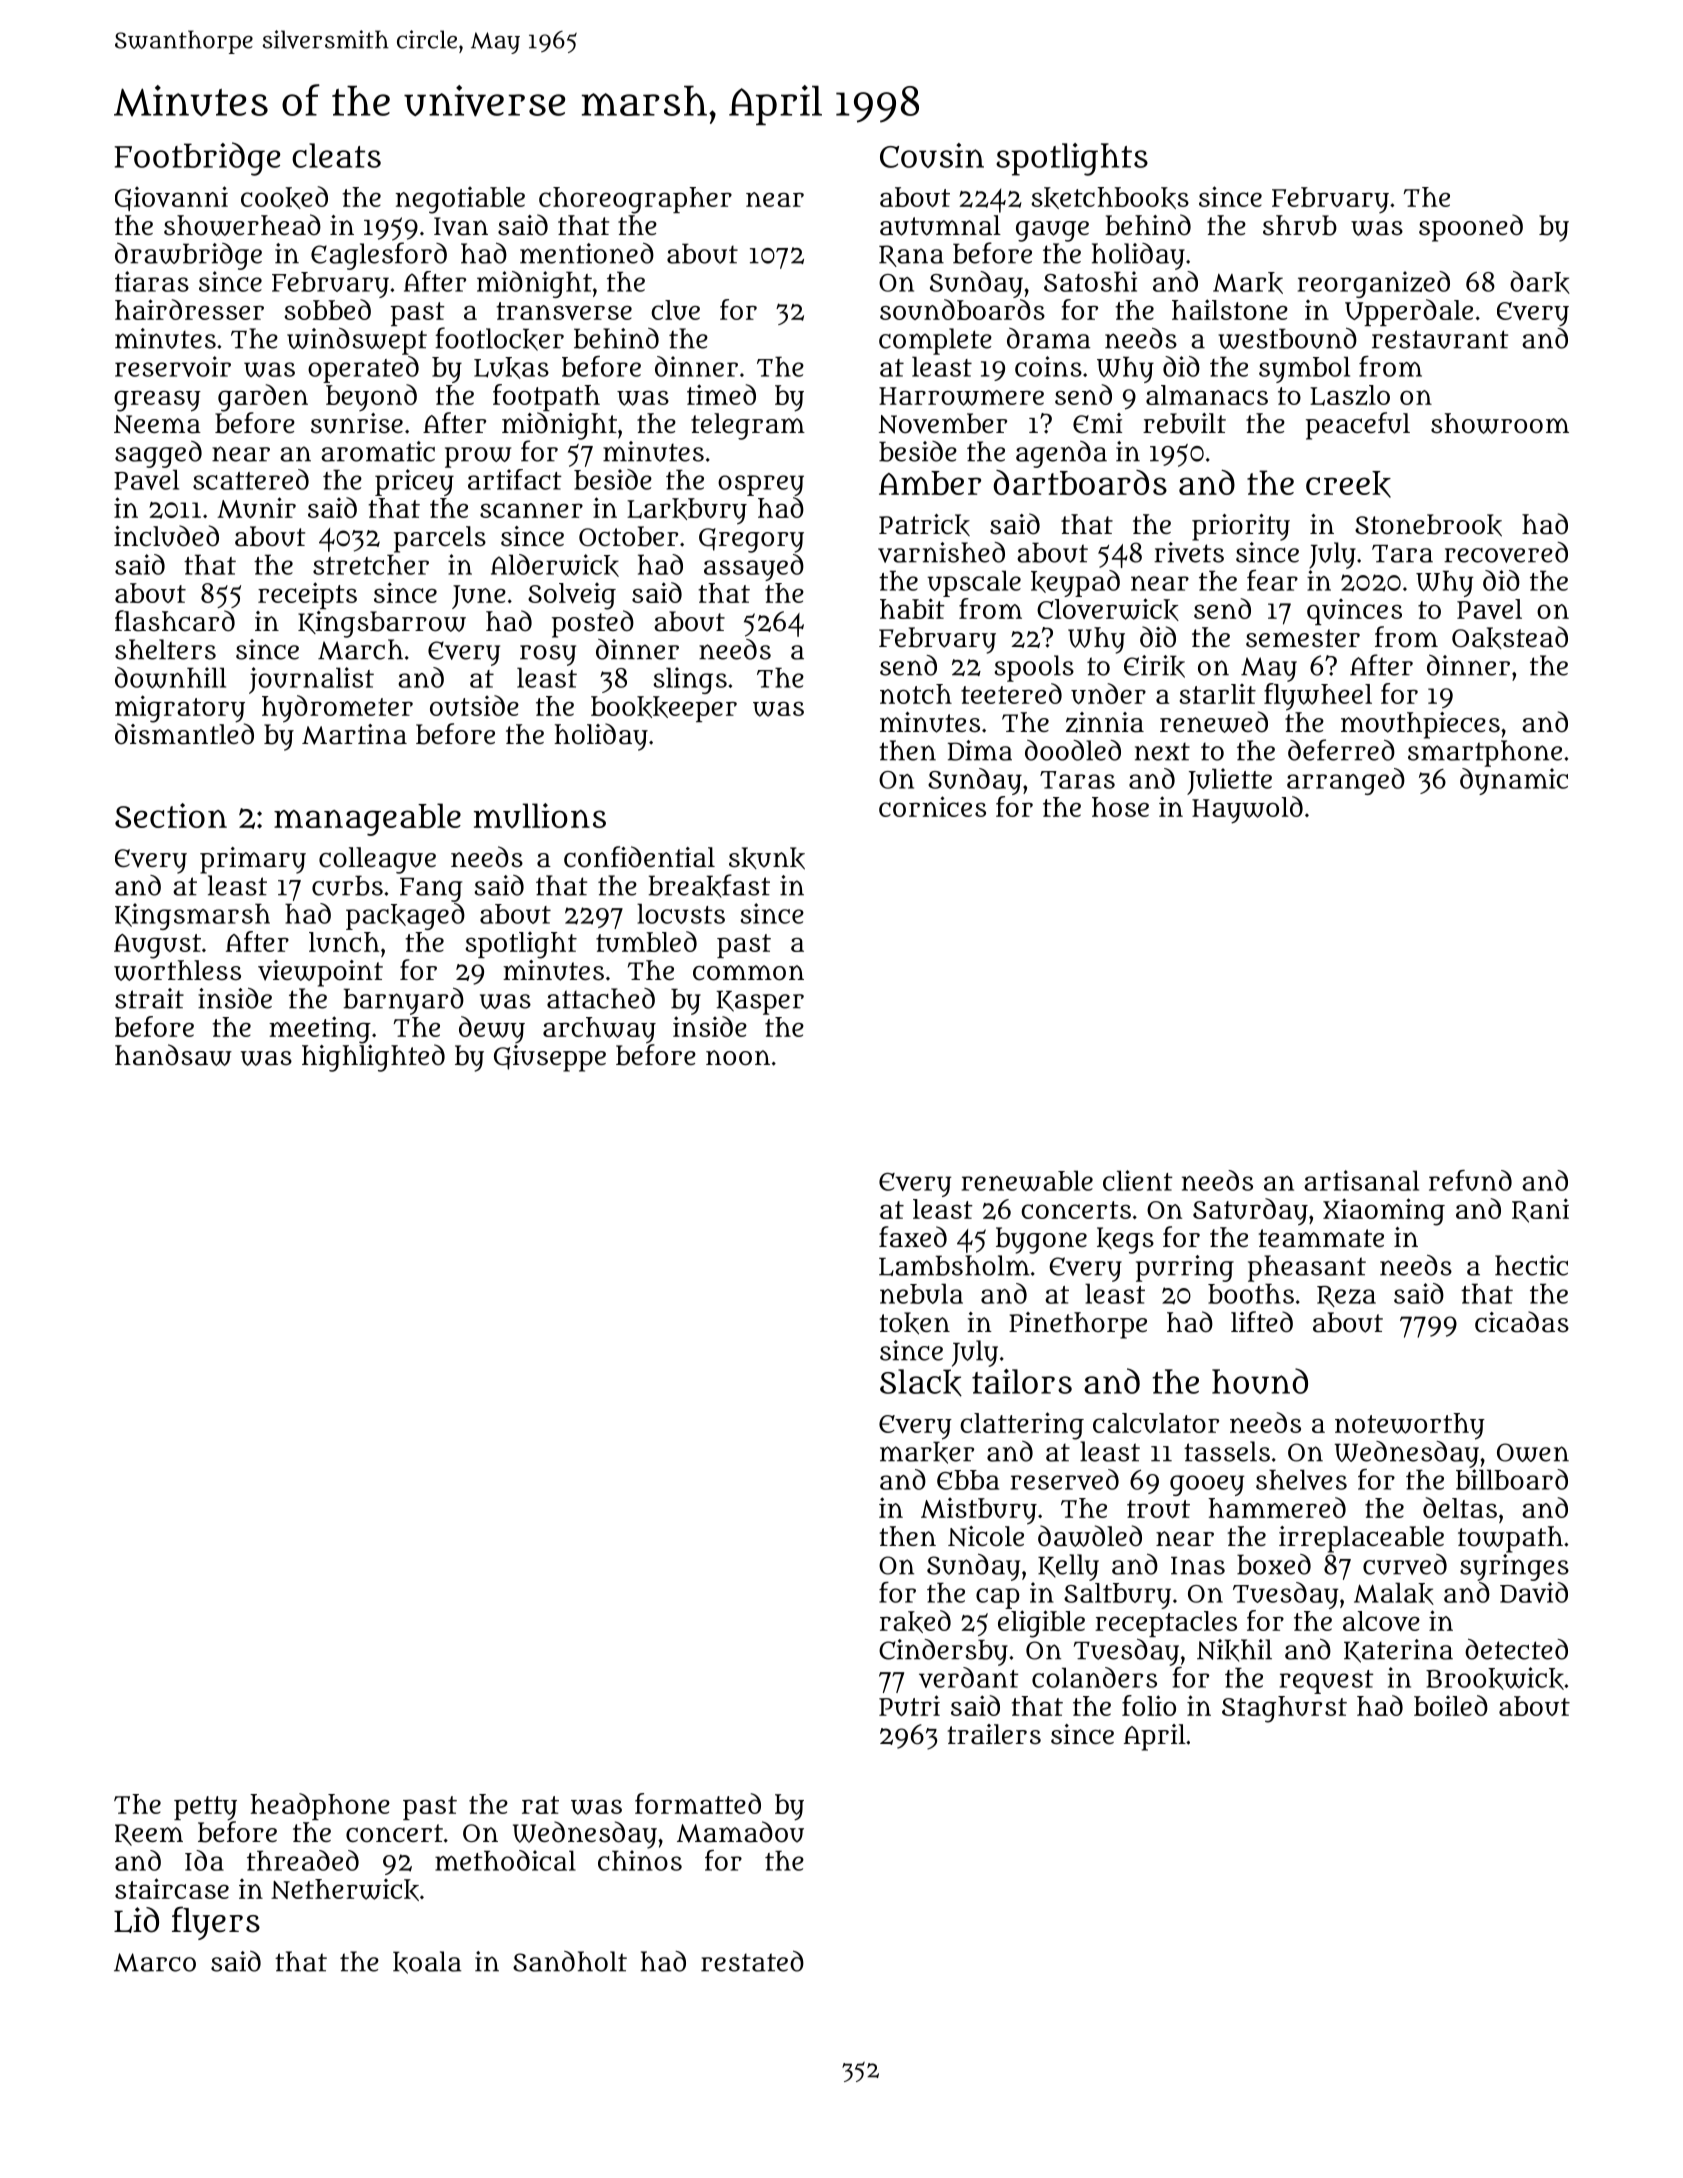  Describe the element at coordinates (930, 483) in the screenshot. I see `Amber` at that location.
